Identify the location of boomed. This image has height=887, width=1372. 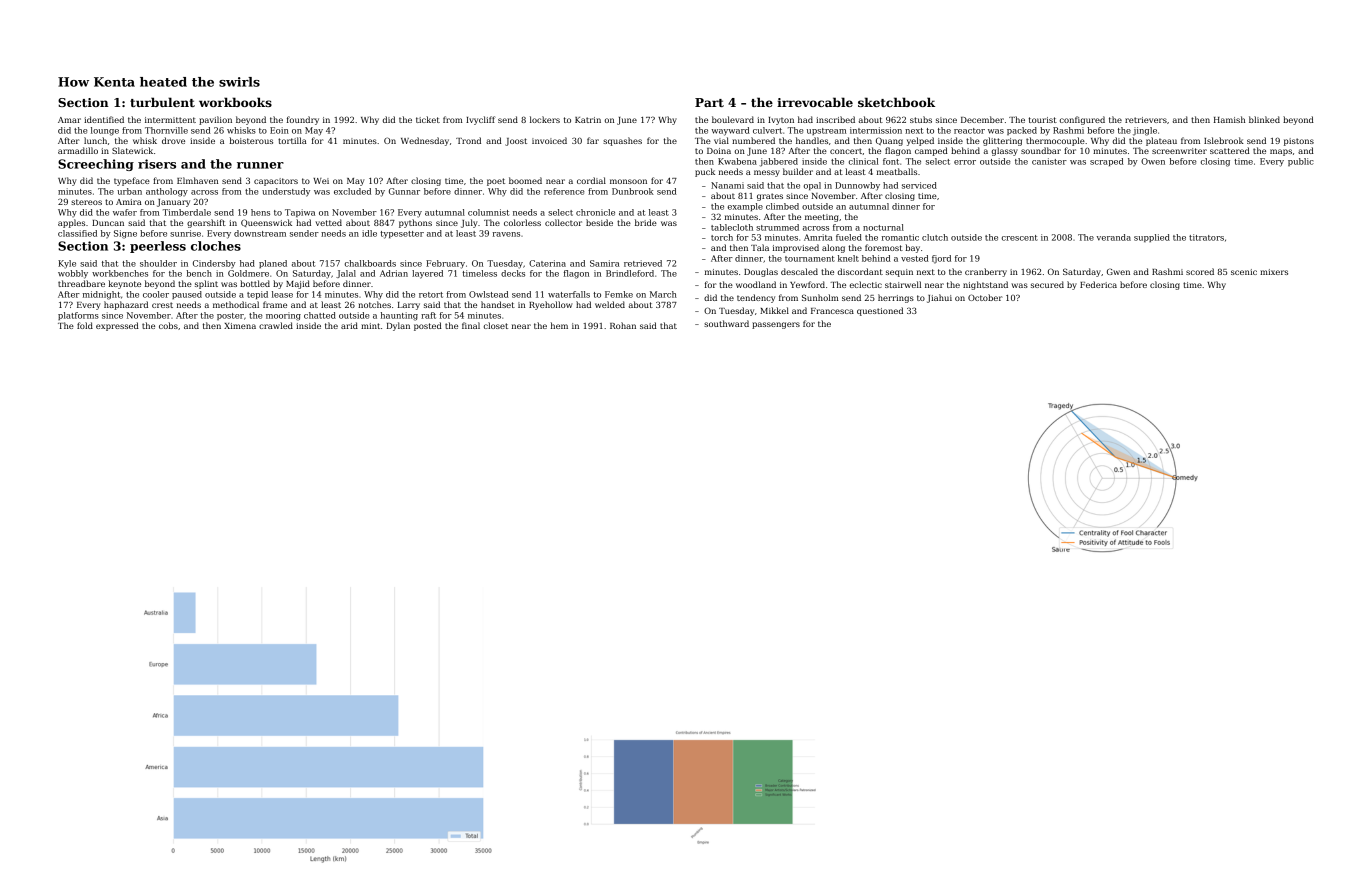
(525, 180).
